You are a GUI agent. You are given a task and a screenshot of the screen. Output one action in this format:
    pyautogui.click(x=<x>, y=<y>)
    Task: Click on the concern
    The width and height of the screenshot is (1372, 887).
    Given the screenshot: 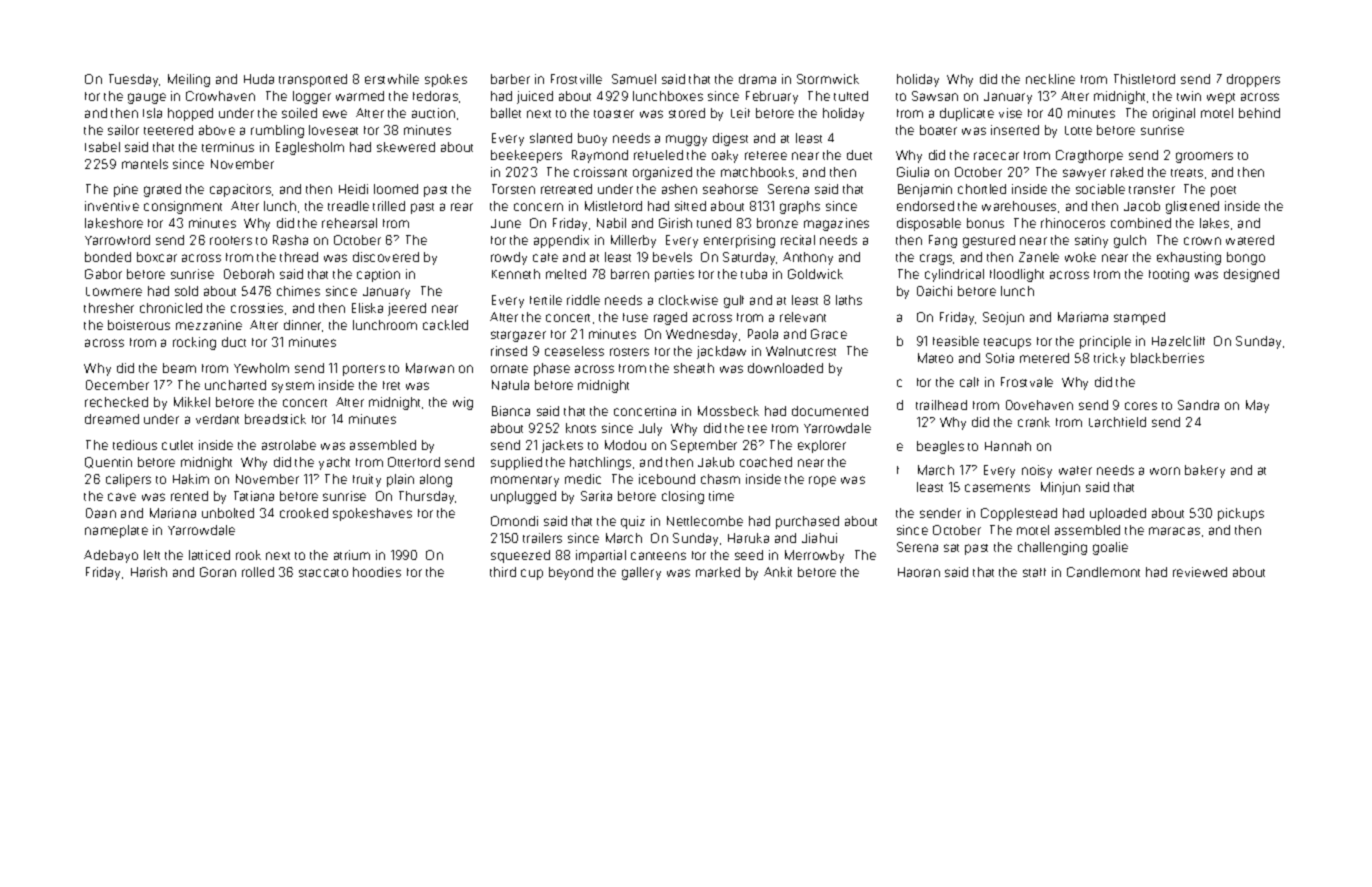 What is the action you would take?
    pyautogui.click(x=538, y=207)
